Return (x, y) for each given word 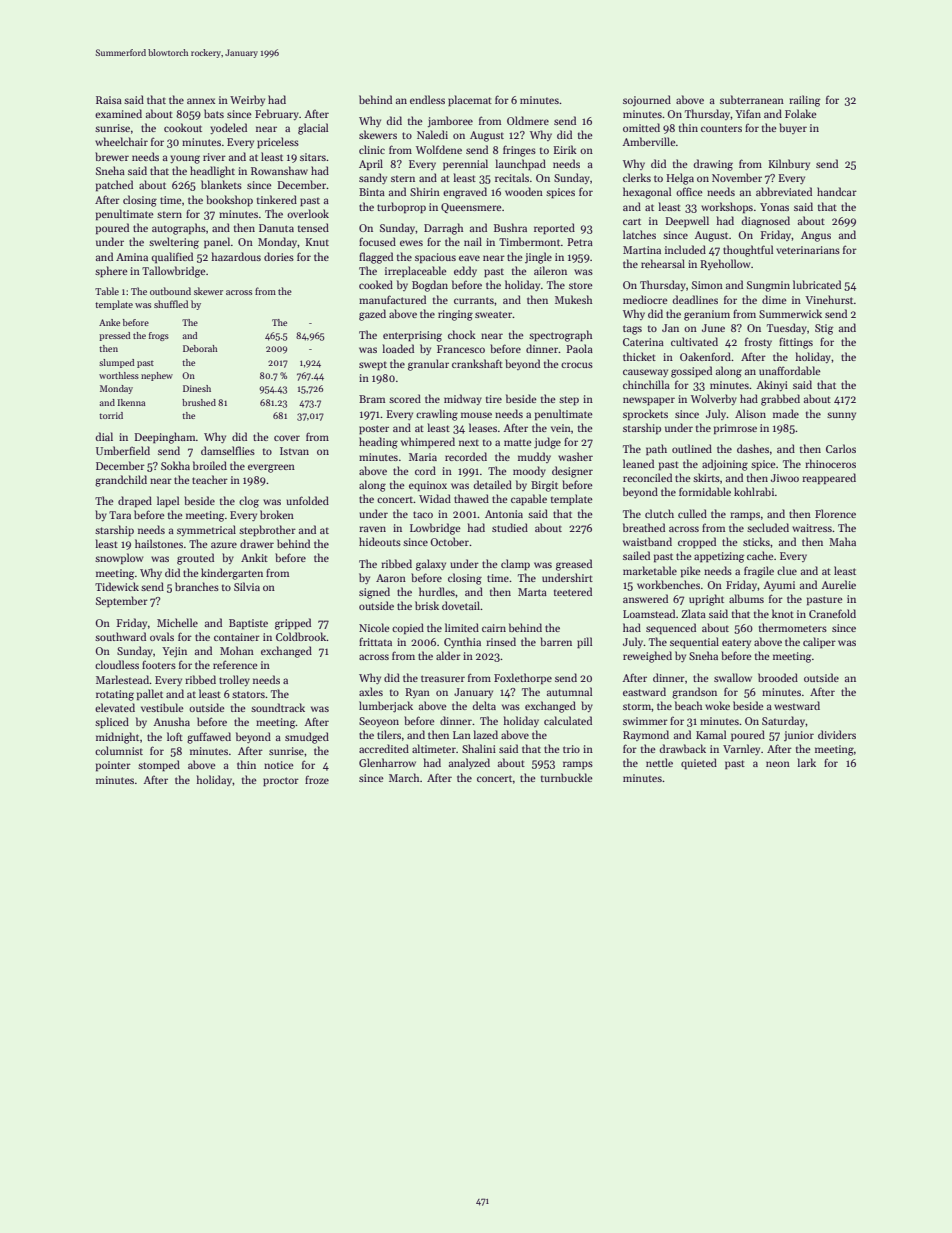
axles (371, 691)
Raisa (109, 100)
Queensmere (471, 208)
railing (804, 101)
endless (427, 99)
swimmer (645, 721)
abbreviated (784, 191)
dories (279, 256)
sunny (841, 416)
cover (287, 438)
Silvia (247, 586)
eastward (644, 691)
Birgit (544, 486)
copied (408, 629)
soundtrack (278, 707)
